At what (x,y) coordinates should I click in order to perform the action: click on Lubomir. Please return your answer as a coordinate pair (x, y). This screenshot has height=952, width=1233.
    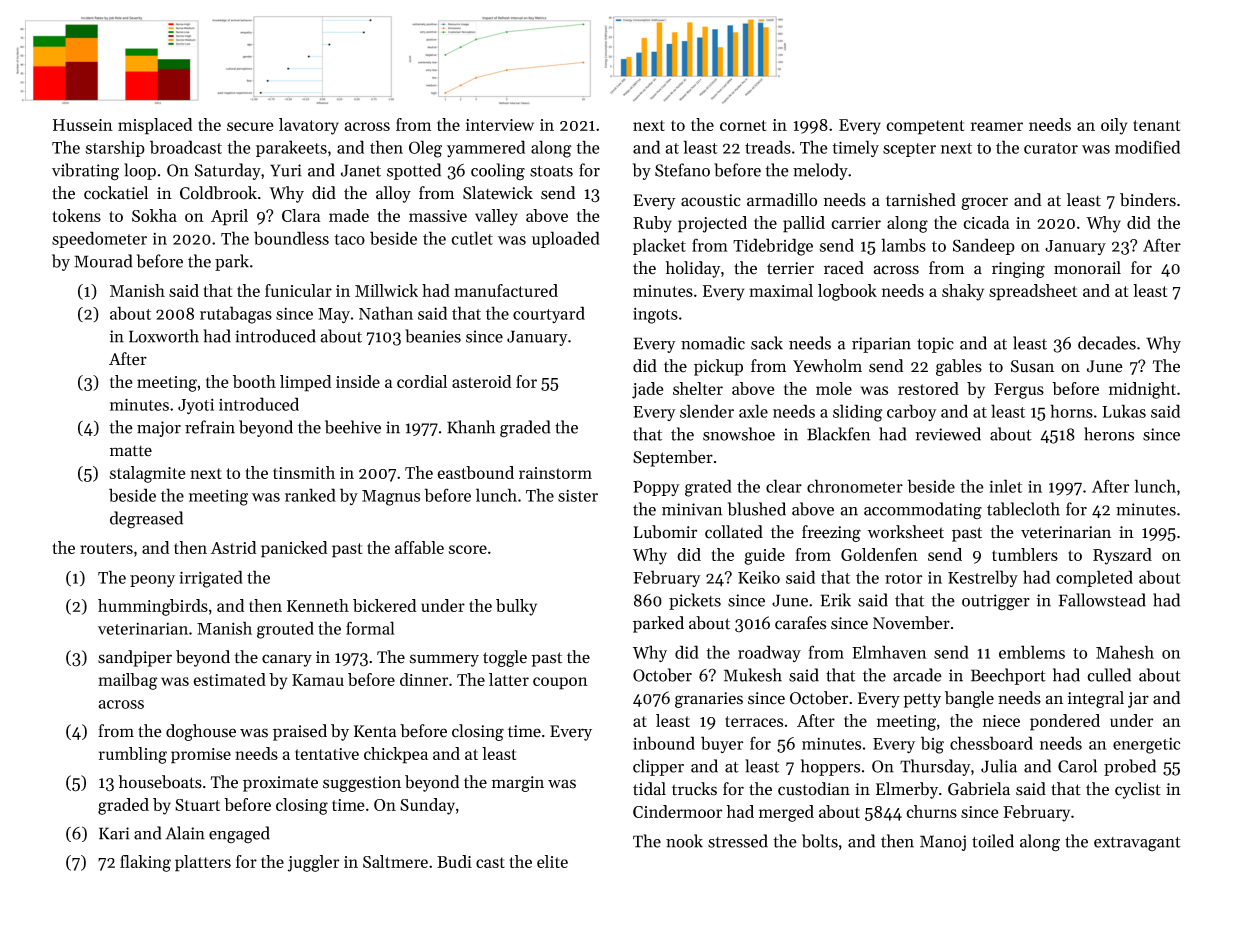
    Looking at the image, I should click on (665, 532).
